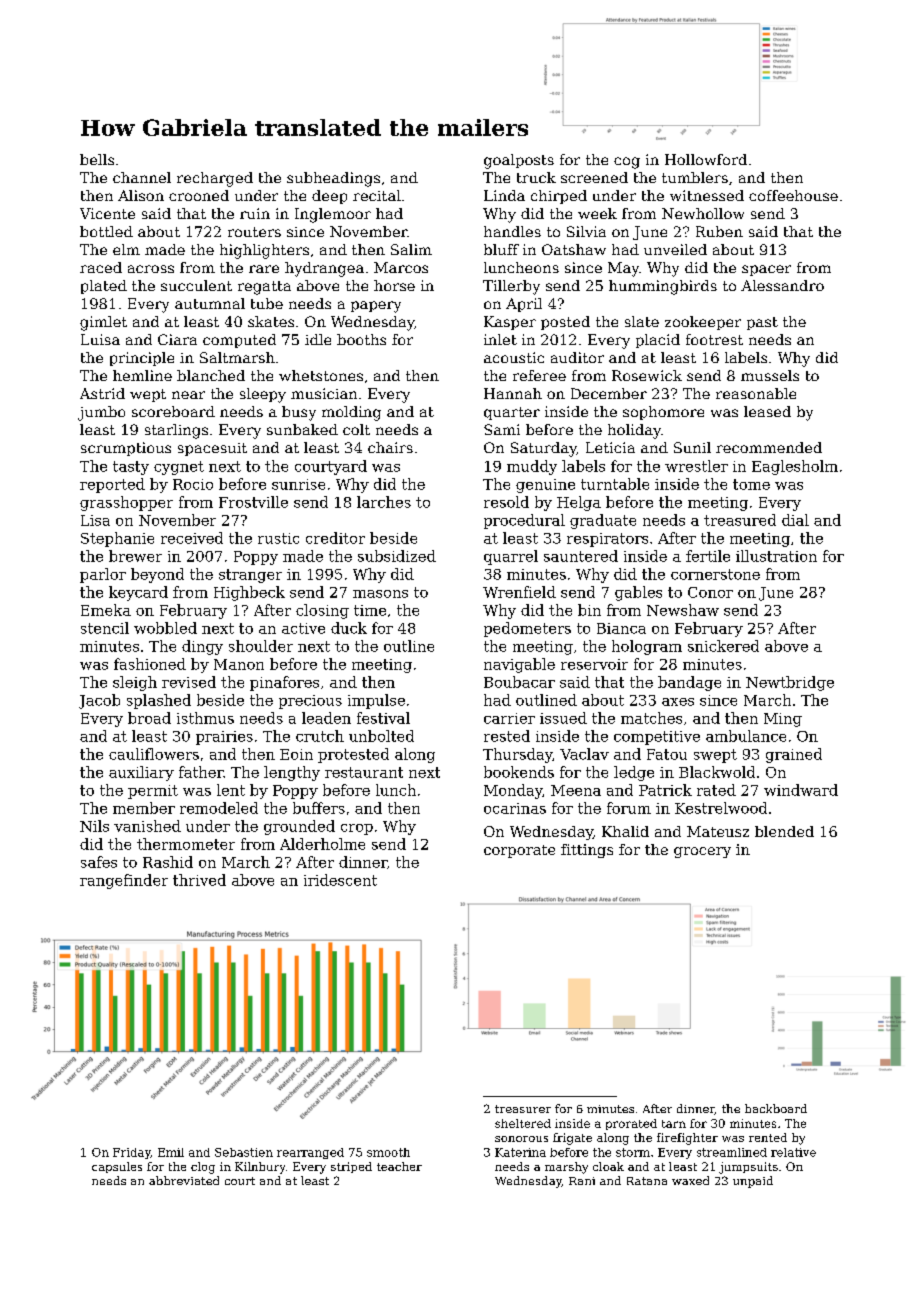 The height and width of the screenshot is (1308, 924). Describe the element at coordinates (519, 161) in the screenshot. I see `goalposts` at that location.
